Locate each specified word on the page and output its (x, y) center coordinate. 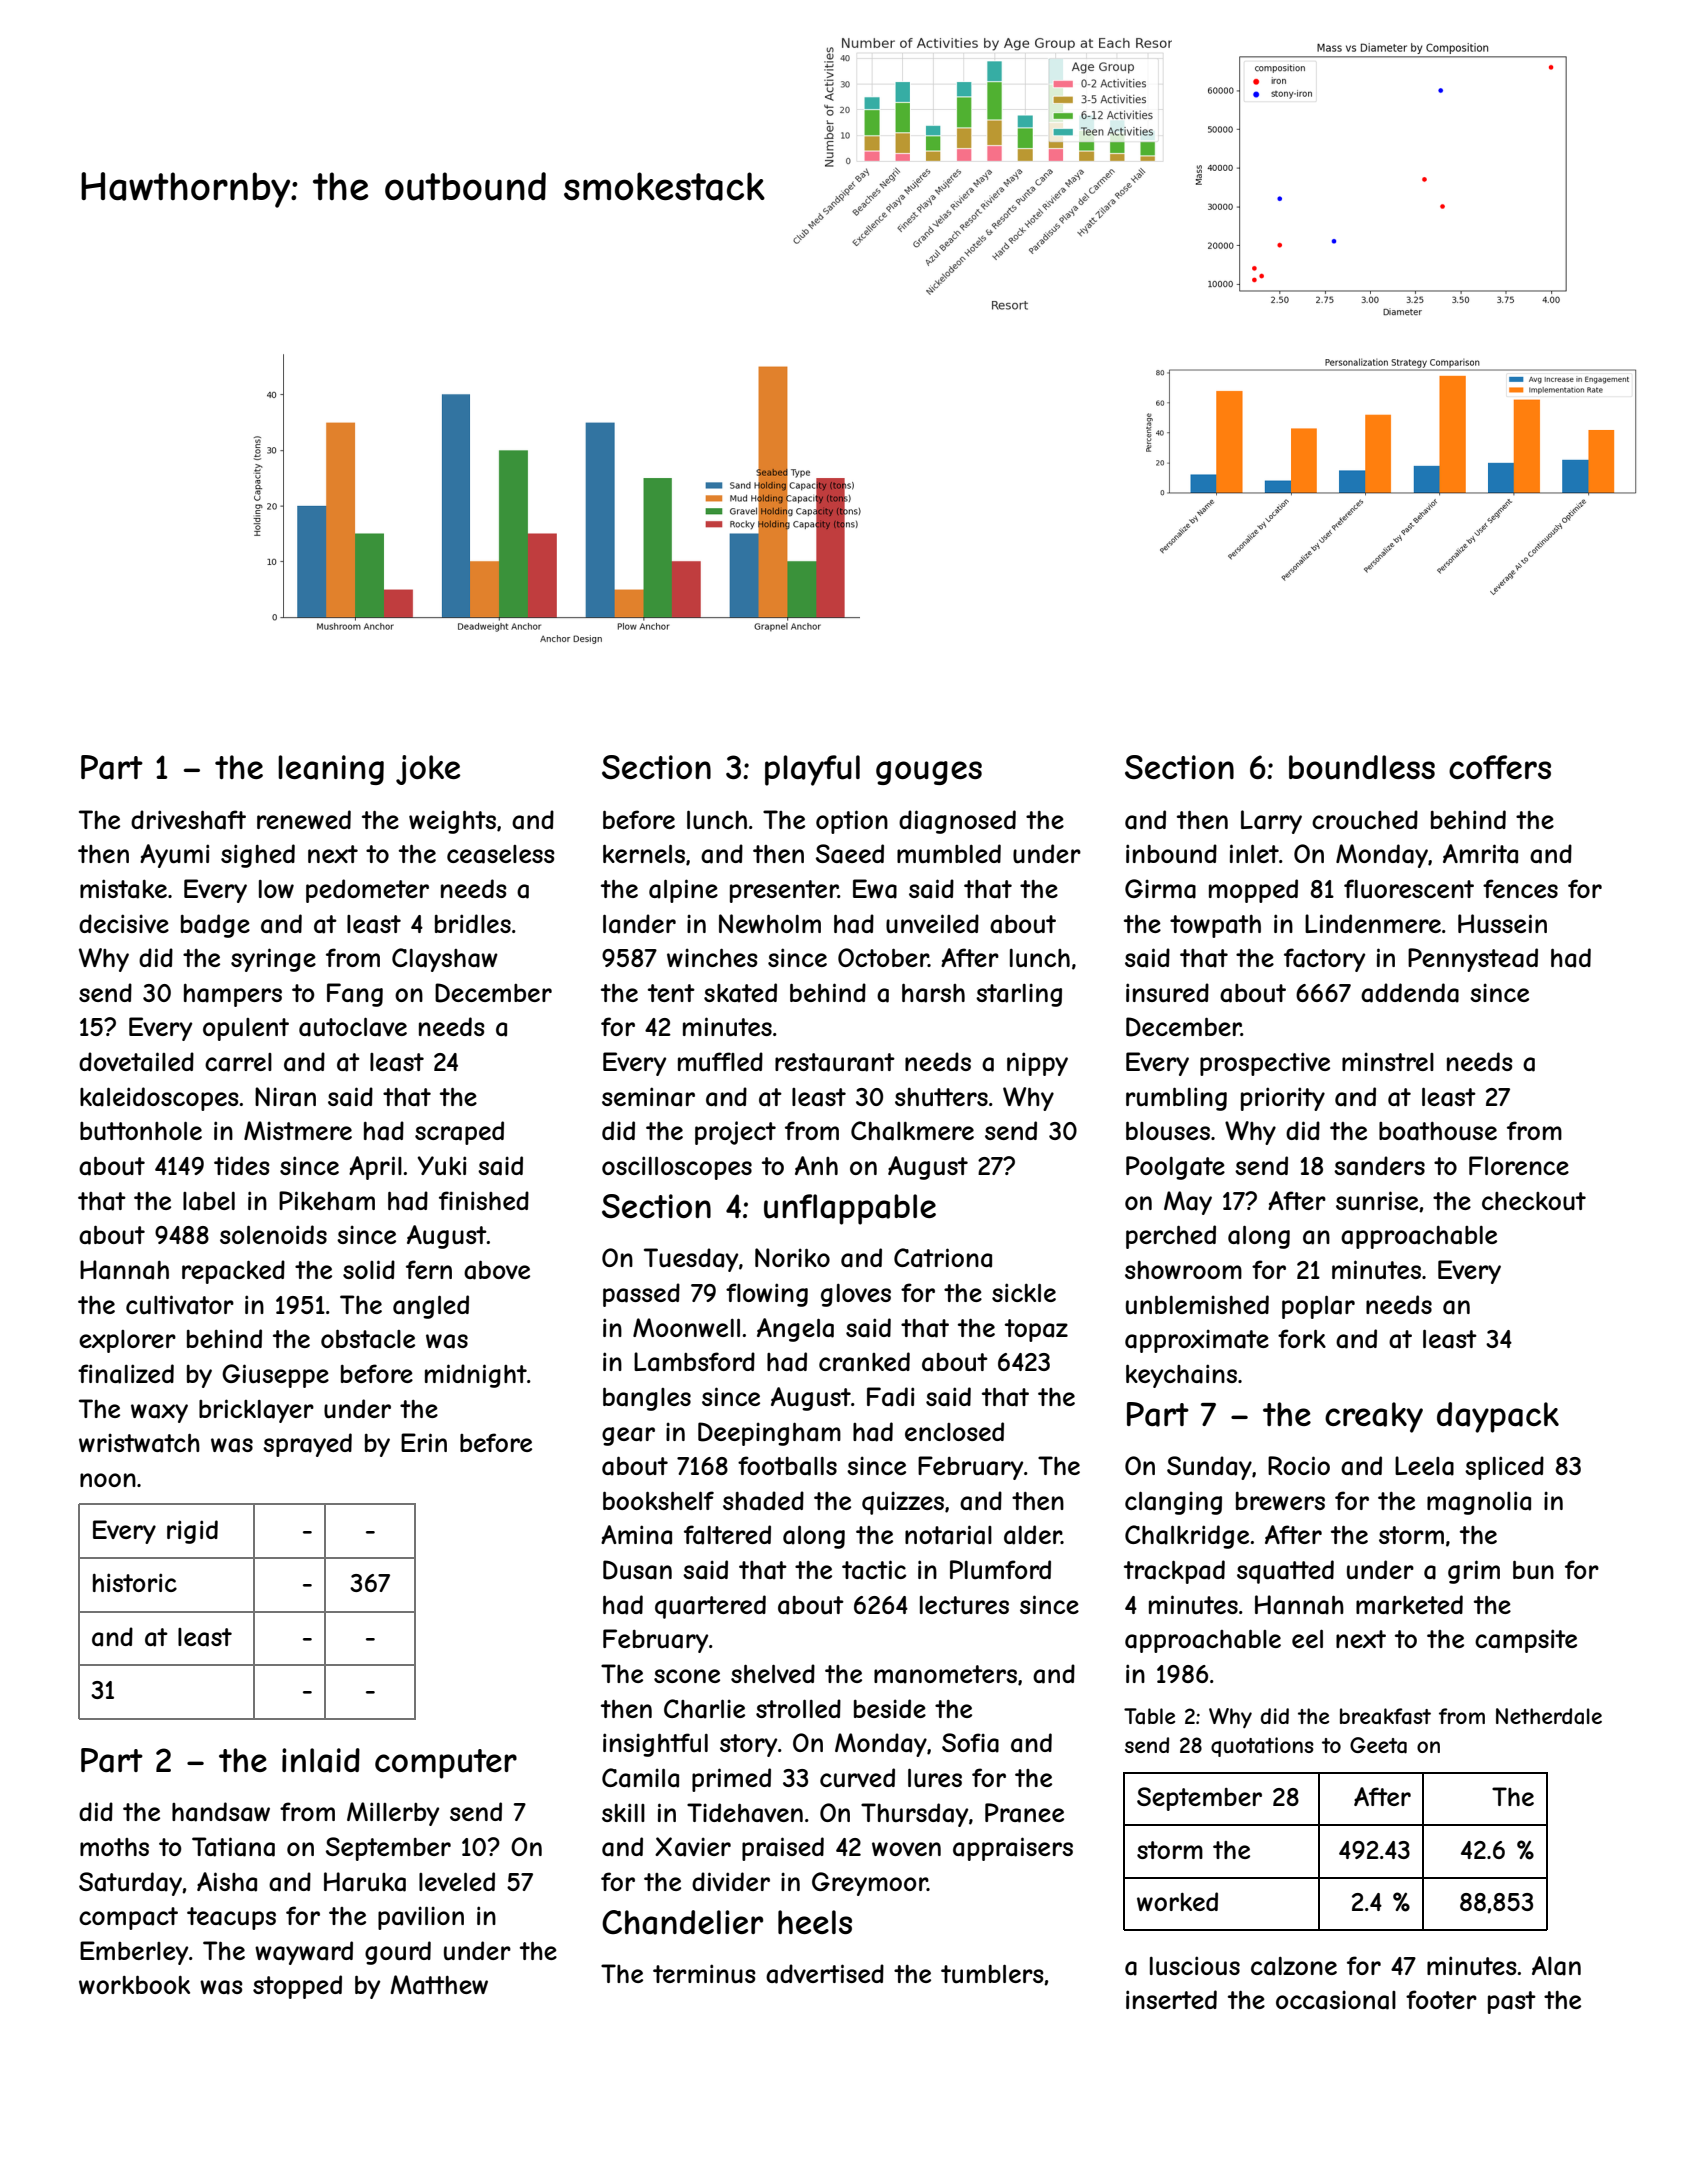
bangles (647, 1399)
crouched (1365, 819)
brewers (1280, 1501)
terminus (704, 1974)
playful (812, 770)
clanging (1173, 1503)
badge (215, 926)
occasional (1336, 2000)
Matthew (439, 1985)
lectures (964, 1605)
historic (135, 1582)
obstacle (368, 1339)
